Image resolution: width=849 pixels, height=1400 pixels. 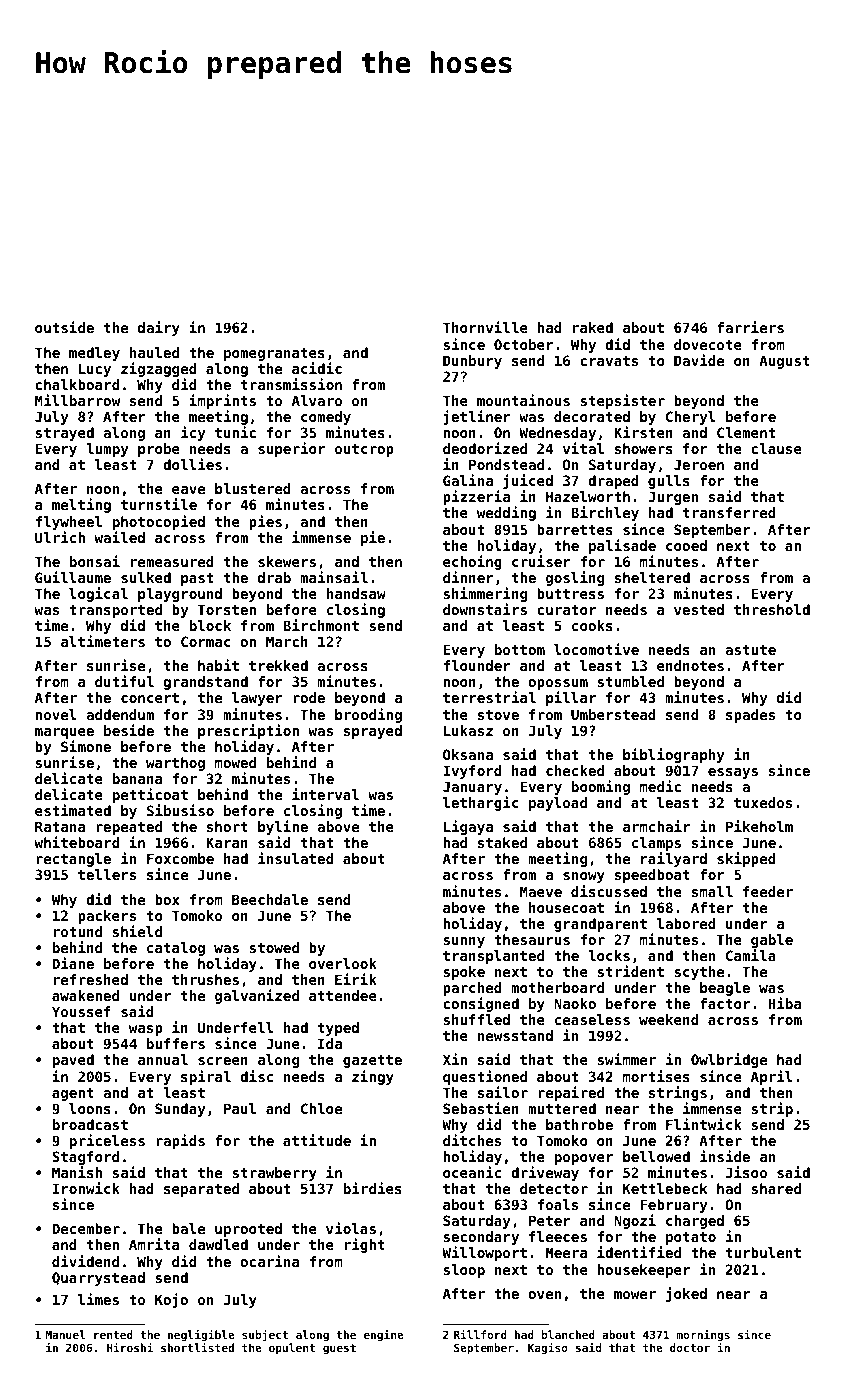 What do you see at coordinates (265, 522) in the screenshot?
I see `pies` at bounding box center [265, 522].
